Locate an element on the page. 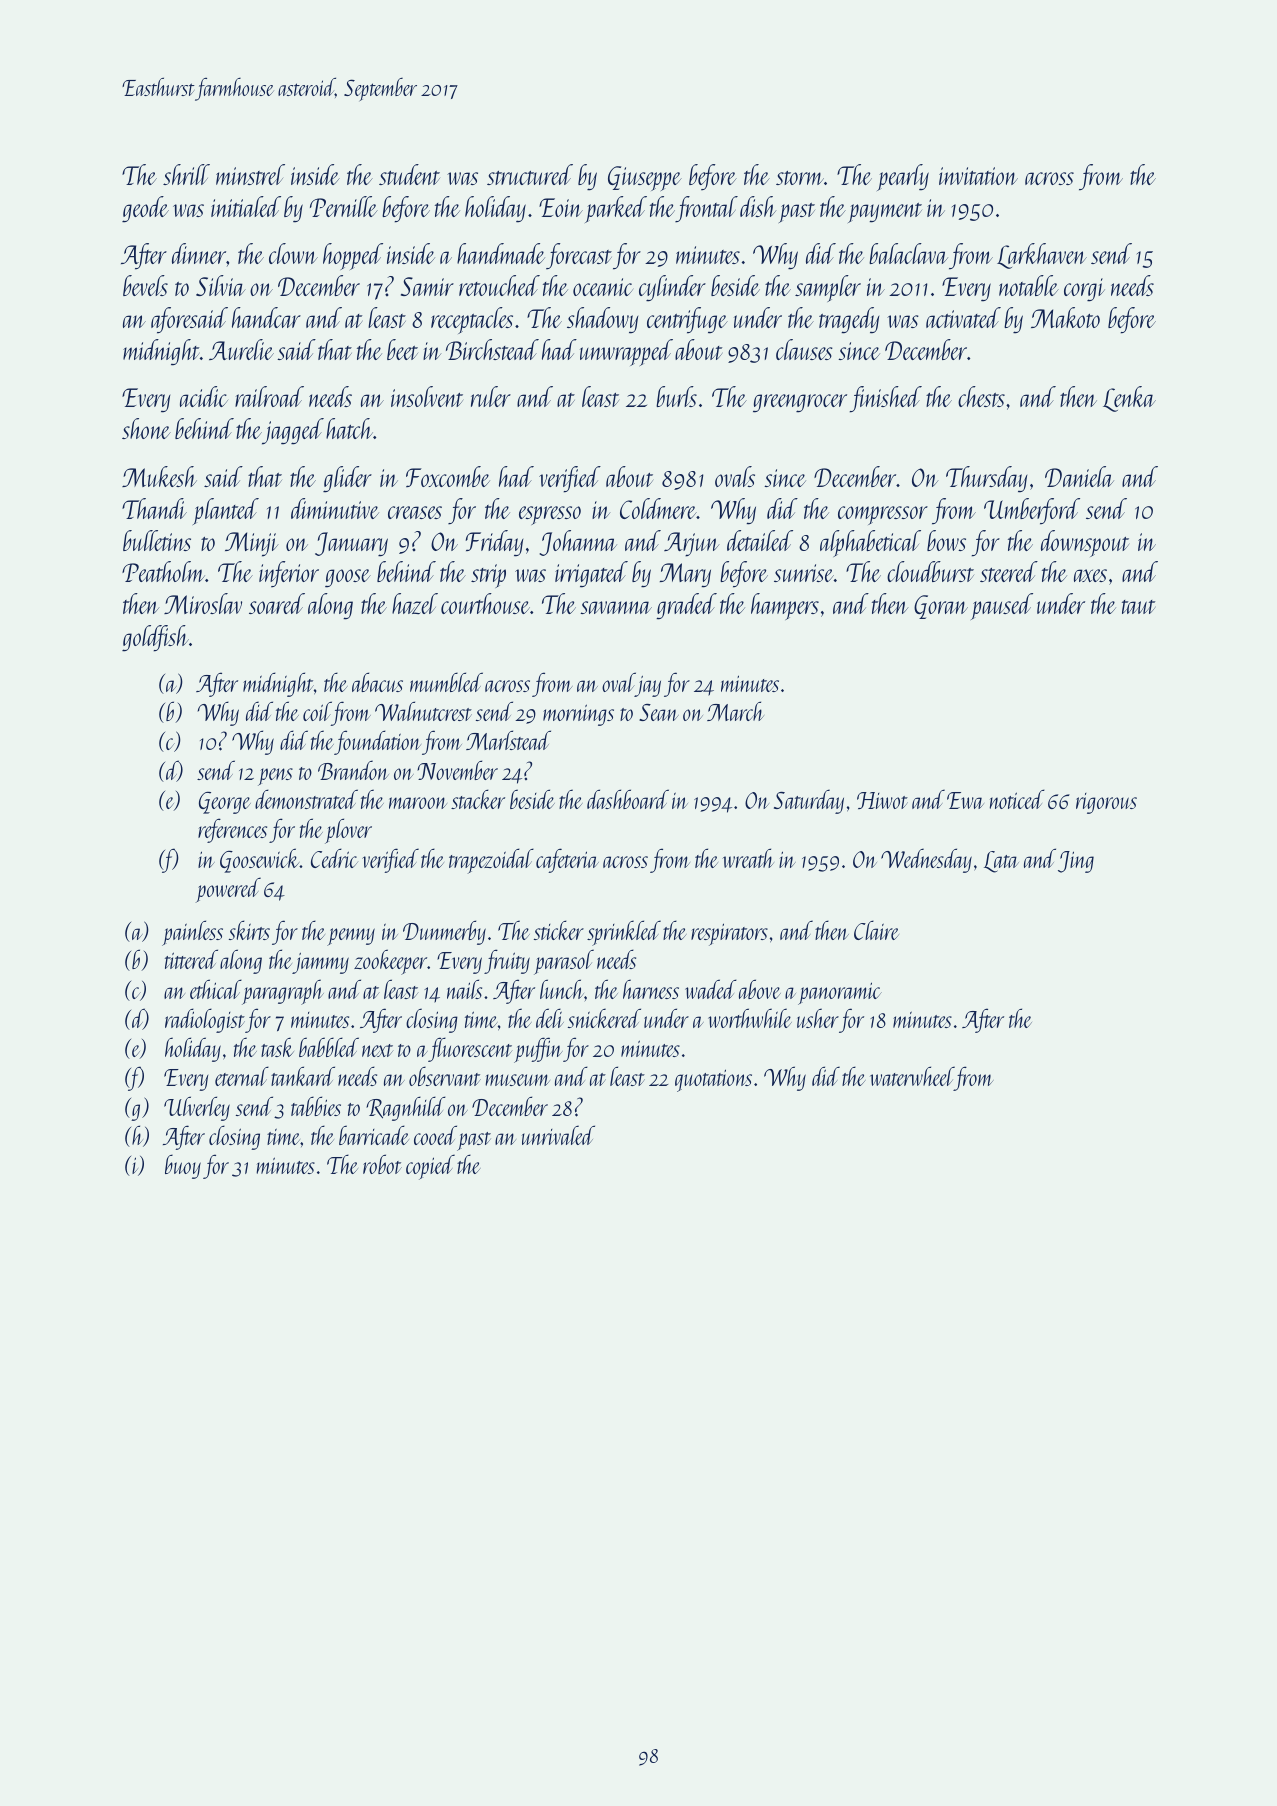 The height and width of the page is (1806, 1277). invitation is located at coordinates (978, 176).
